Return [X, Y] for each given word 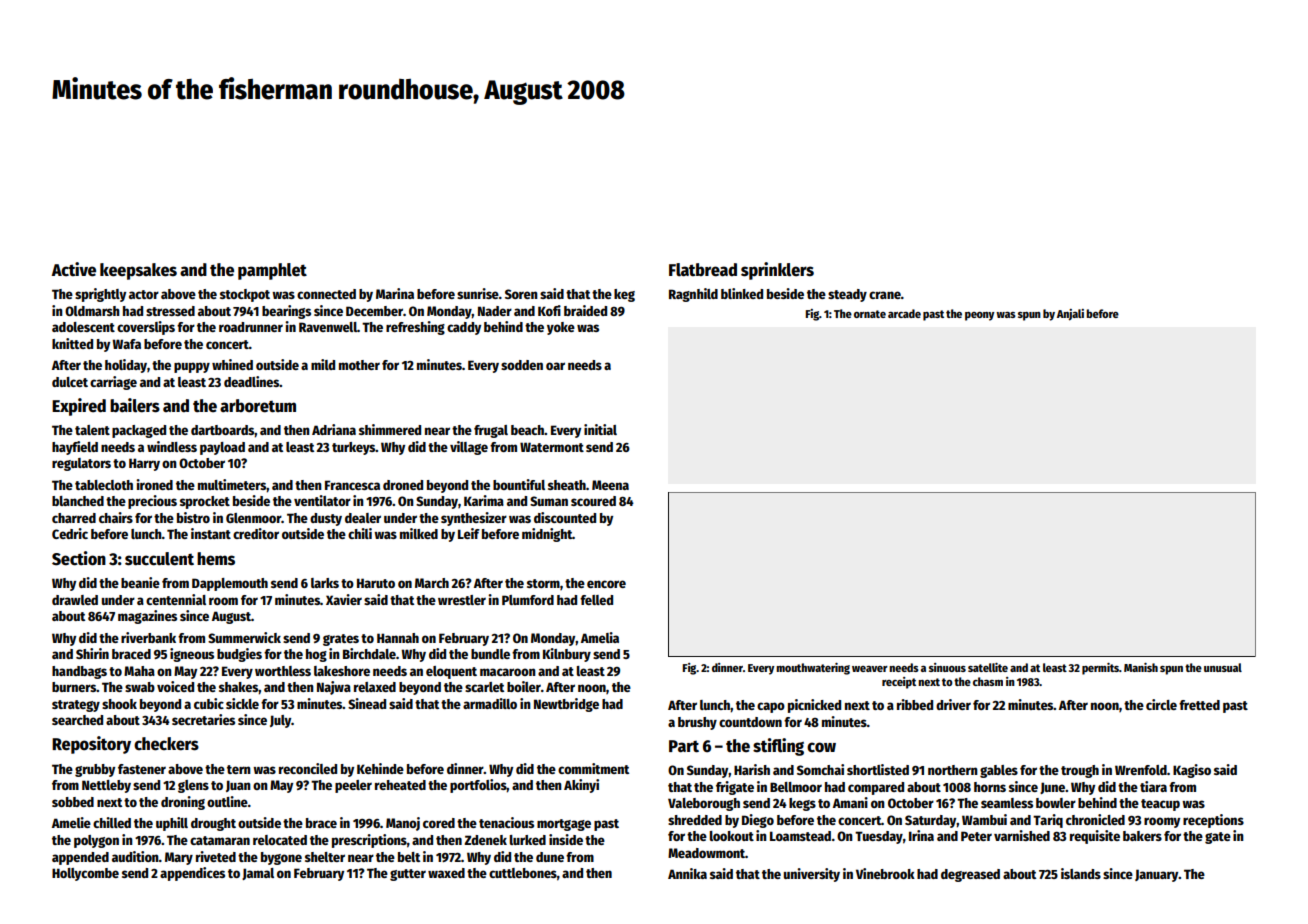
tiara [1153, 786]
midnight [547, 535]
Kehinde [380, 768]
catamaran [220, 840]
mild [323, 364]
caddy [464, 328]
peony [980, 316]
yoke [561, 328]
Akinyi [581, 786]
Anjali [1070, 315]
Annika [687, 873]
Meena [610, 485]
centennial [176, 599]
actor [144, 294]
